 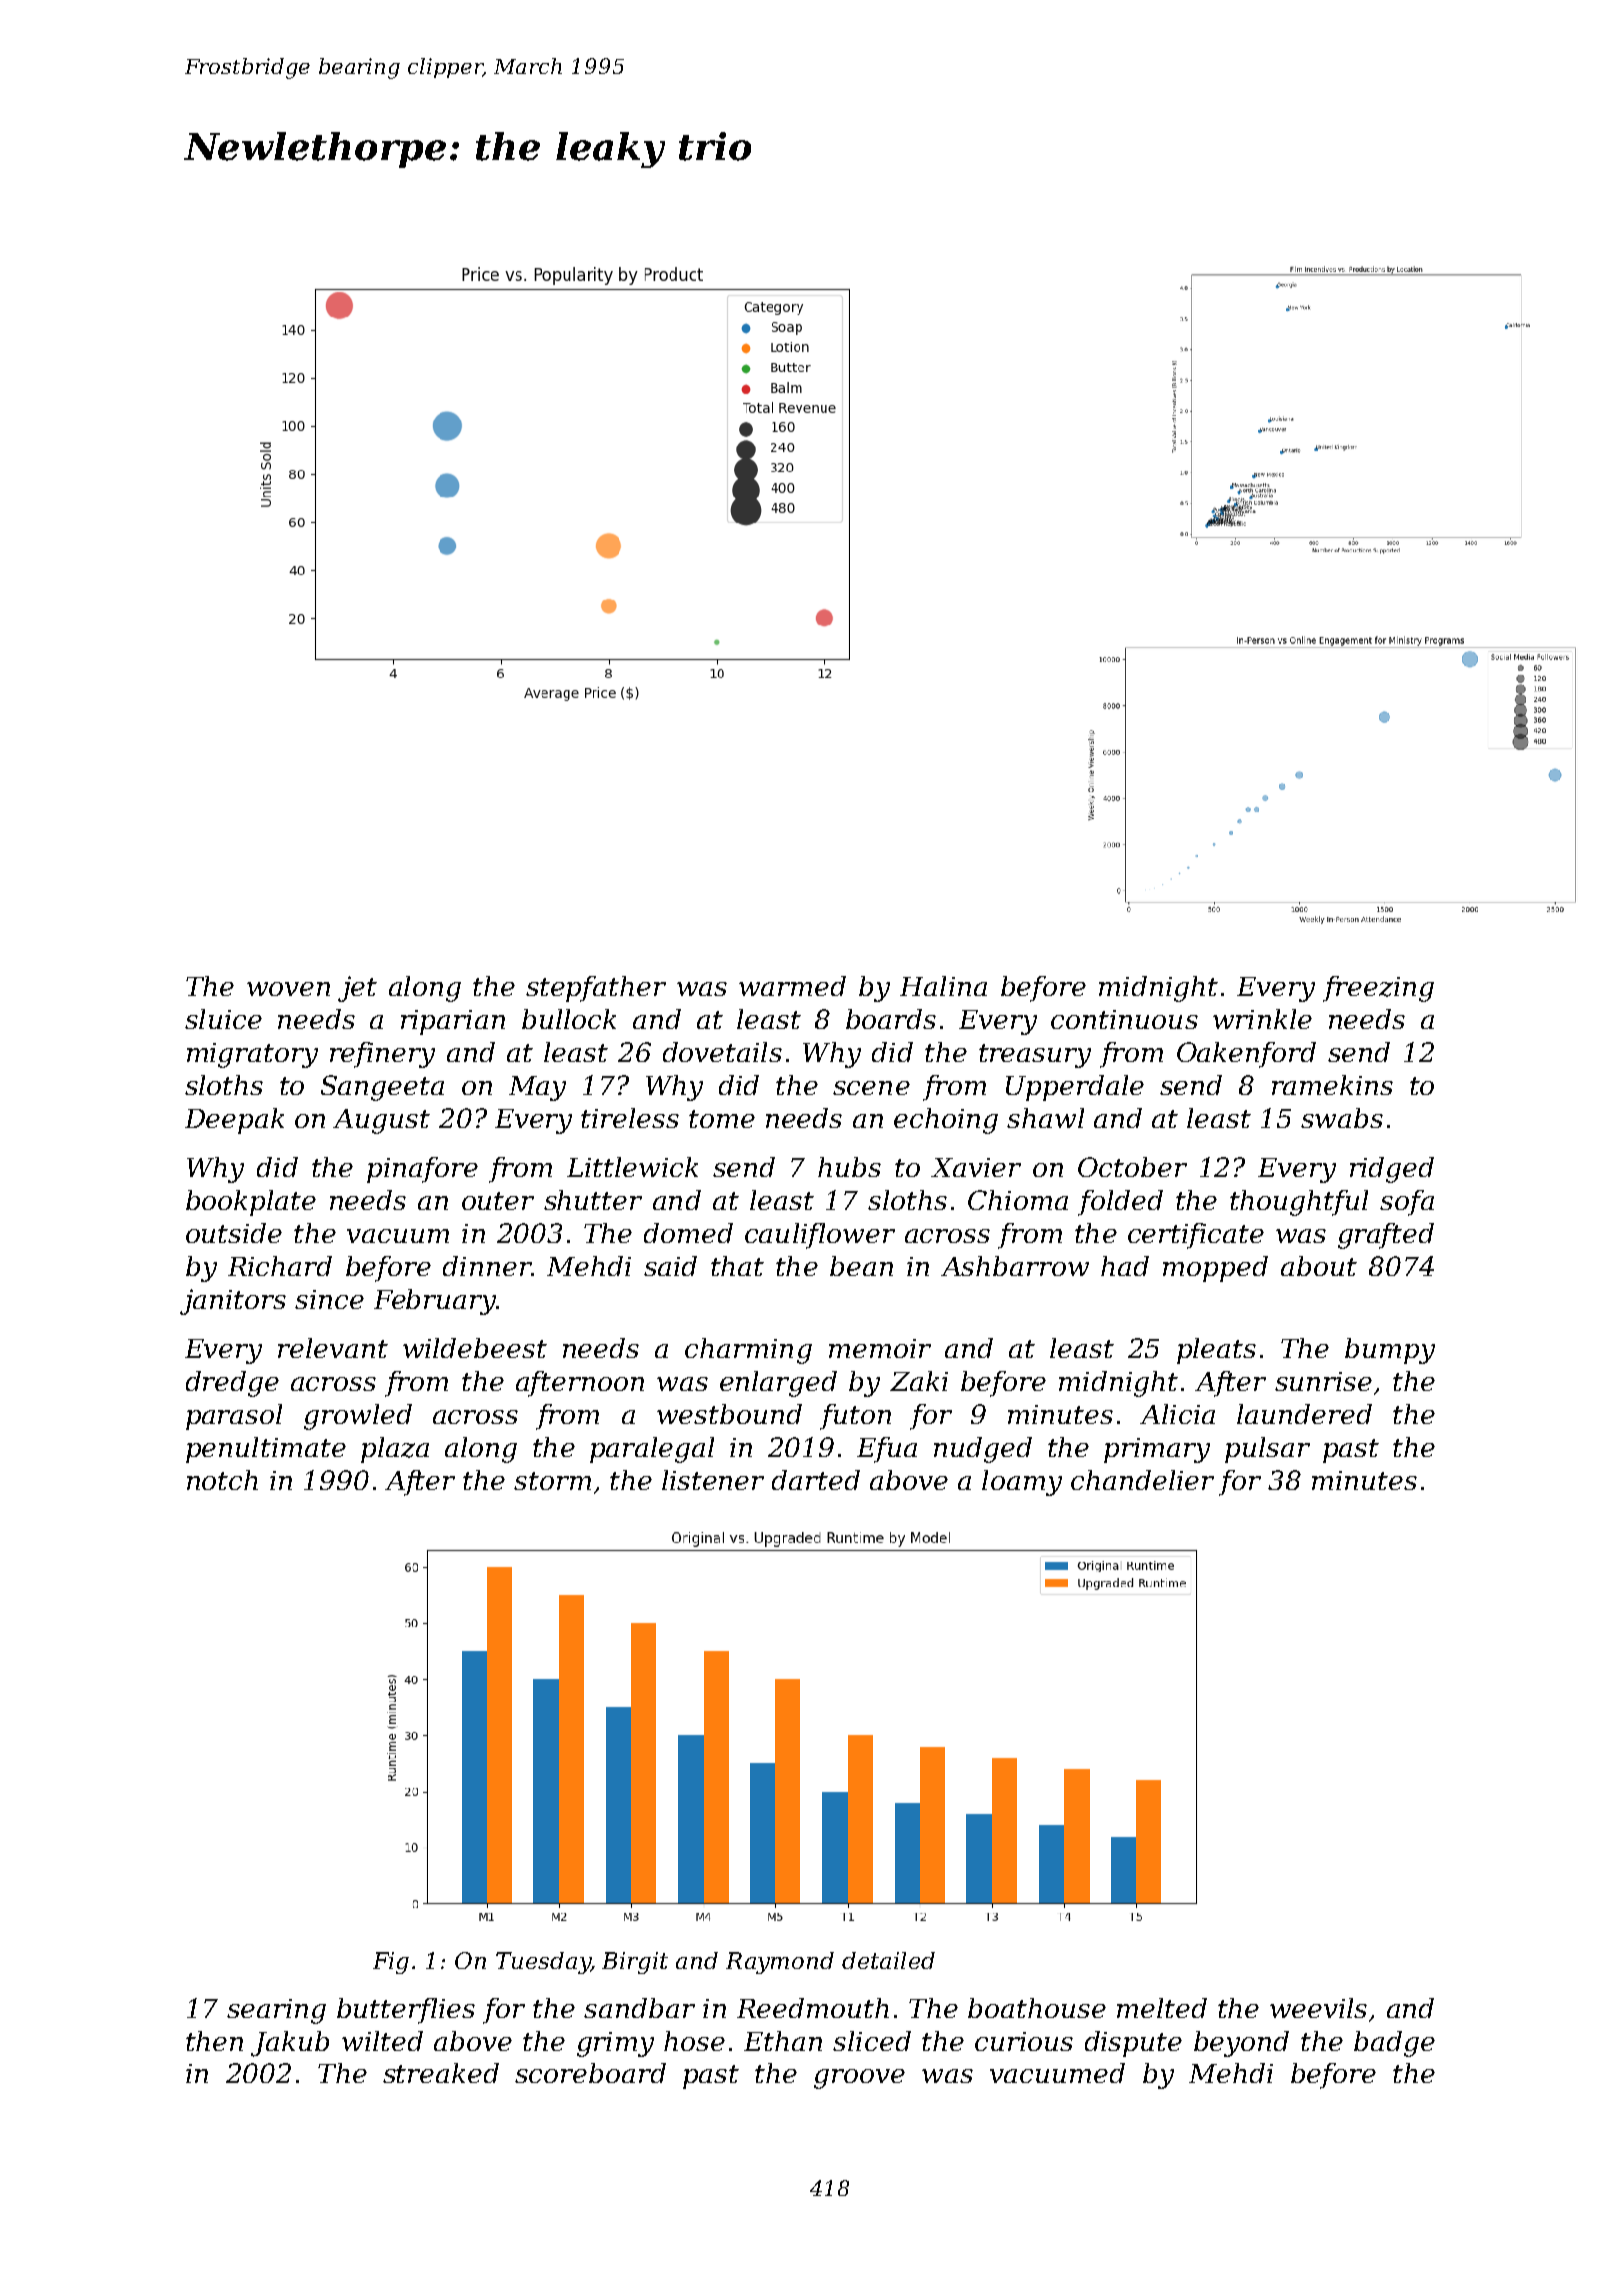 What do you see at coordinates (1262, 1019) in the screenshot?
I see `wrinkle` at bounding box center [1262, 1019].
